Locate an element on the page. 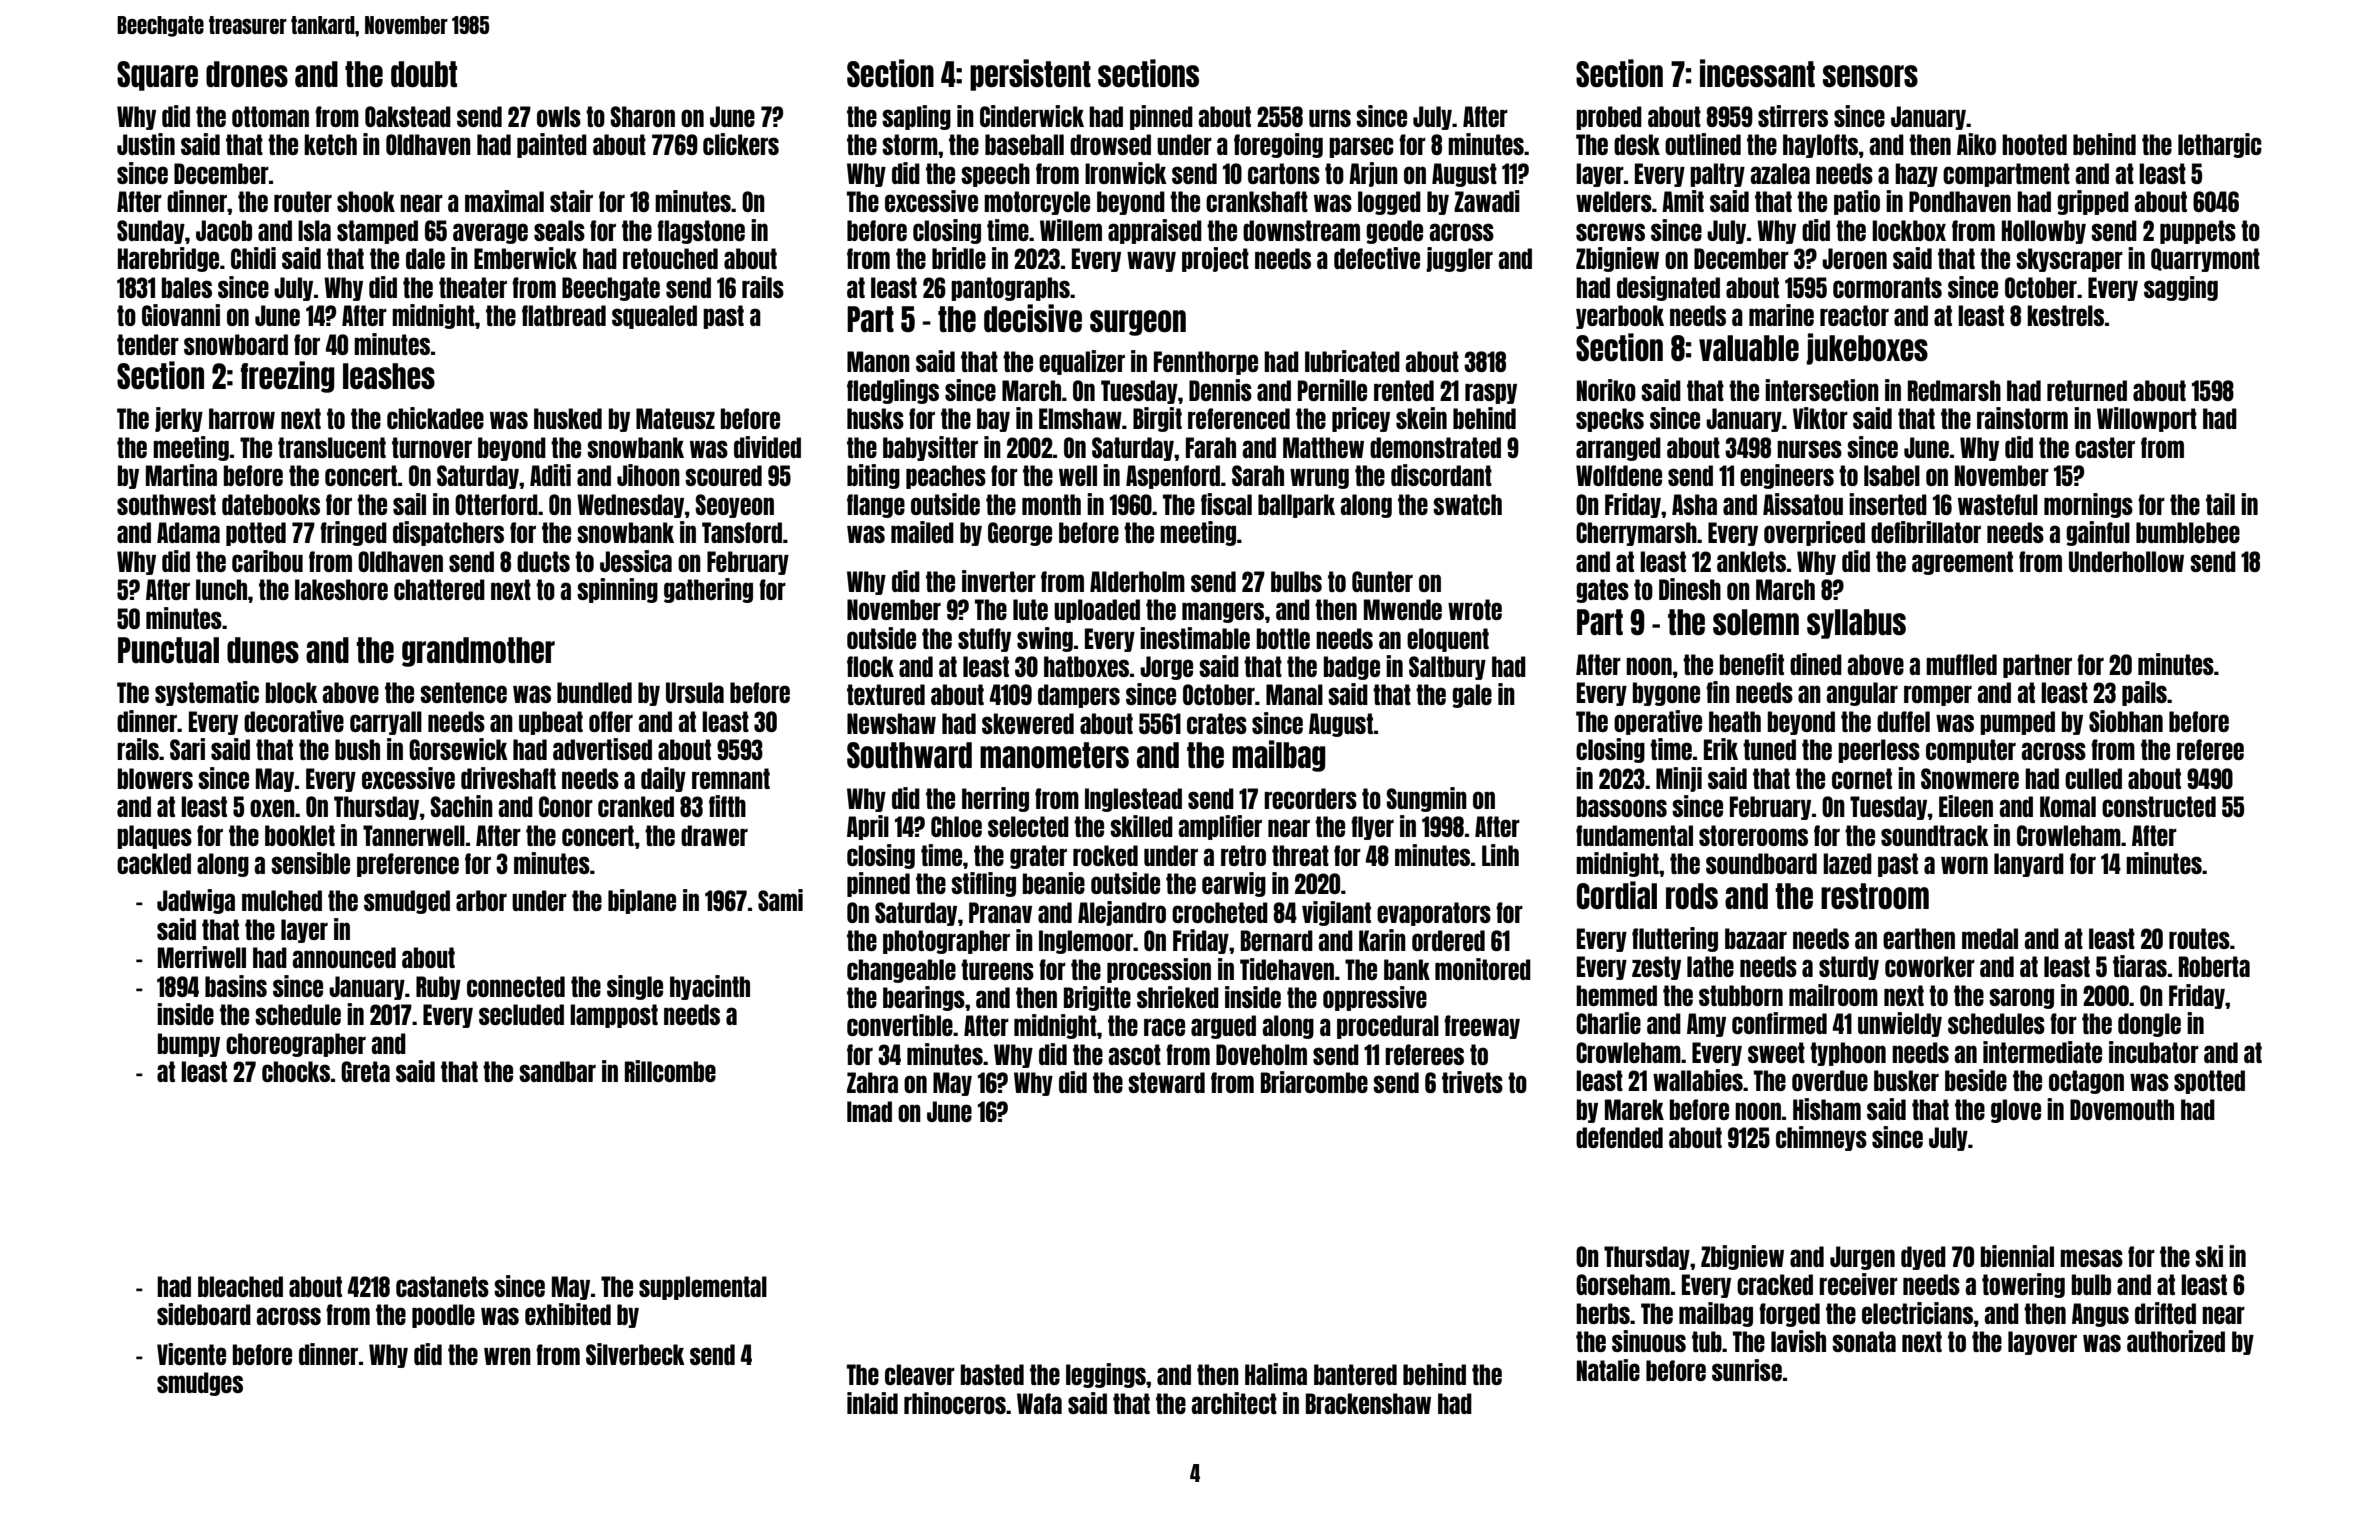 This document has height=1540, width=2380. ascot is located at coordinates (1134, 1054).
